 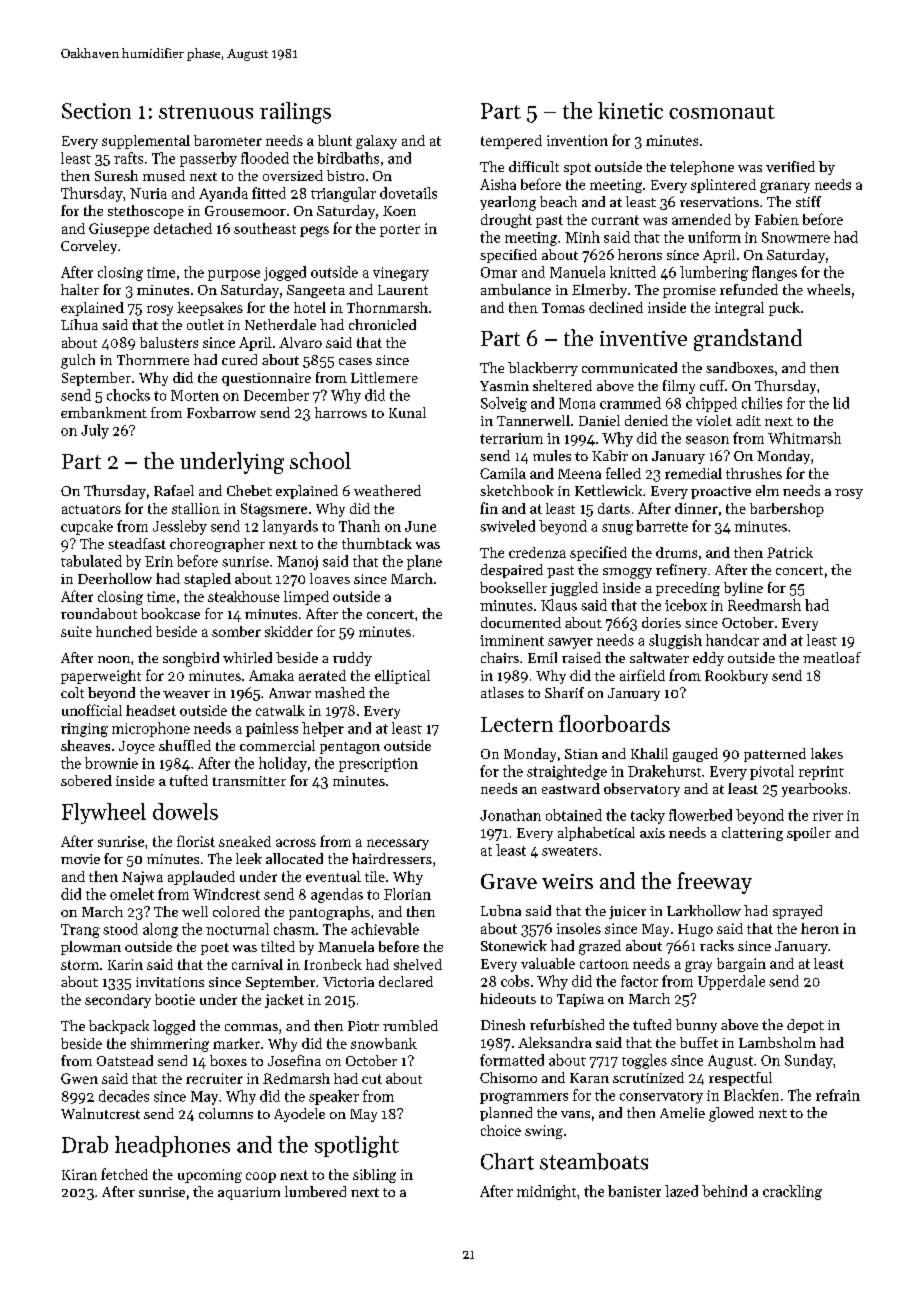 What do you see at coordinates (804, 438) in the page?
I see `Whitmarsh` at bounding box center [804, 438].
